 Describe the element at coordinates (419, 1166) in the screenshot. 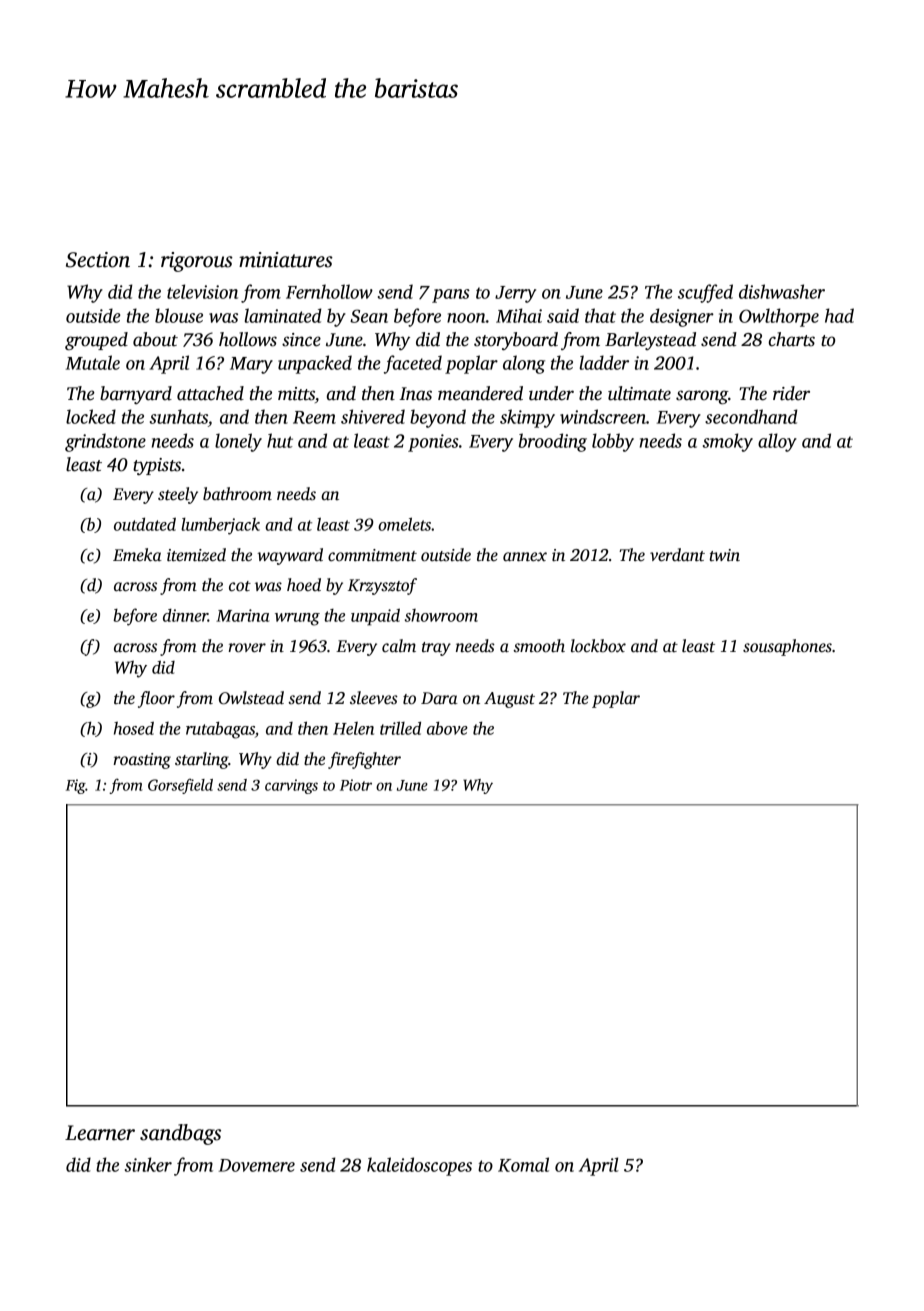

I see `kaleidoscopes` at that location.
